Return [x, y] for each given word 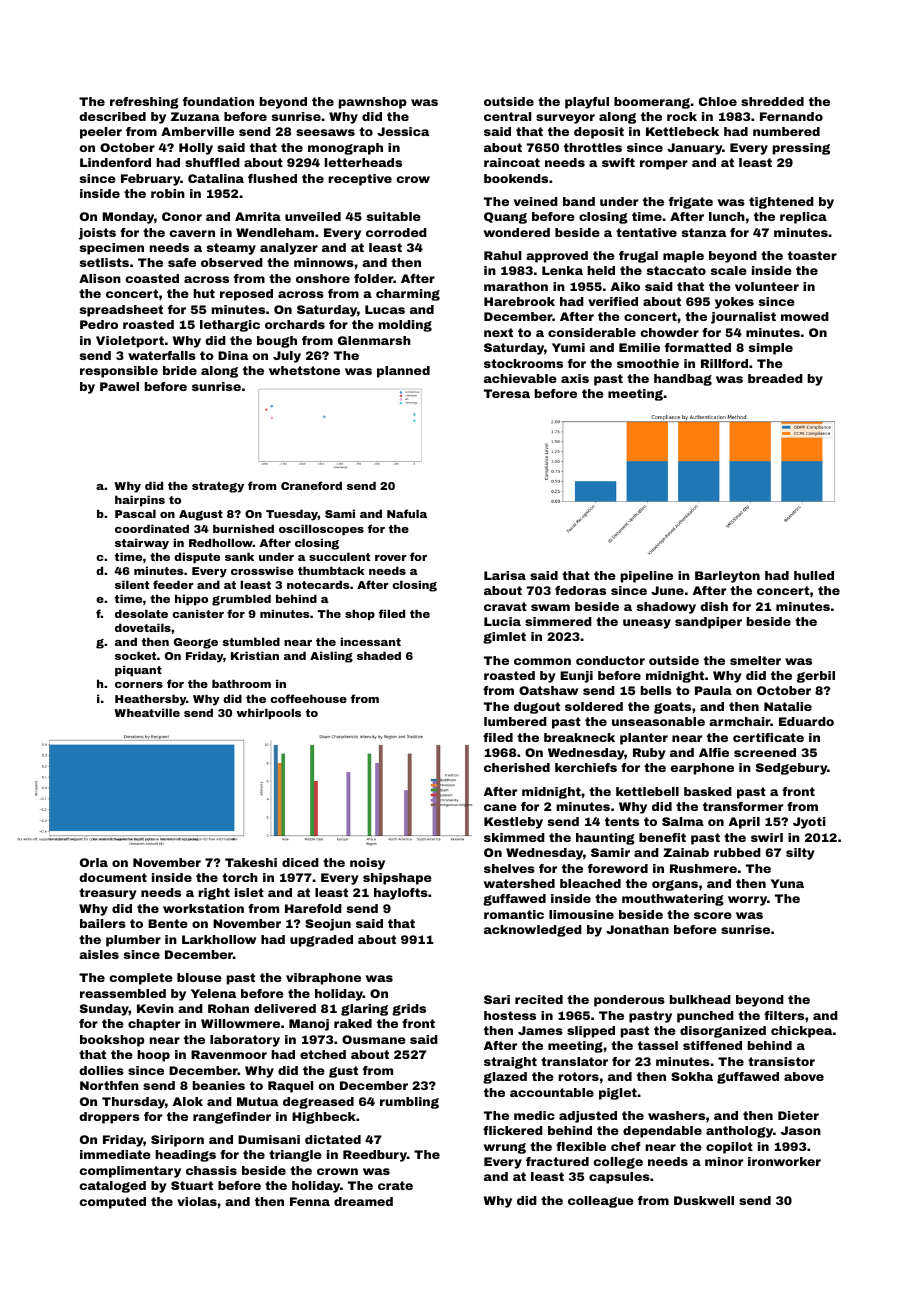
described [112, 116]
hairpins [140, 501]
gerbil [816, 677]
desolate [141, 613]
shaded [379, 655]
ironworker [784, 1161]
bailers [103, 923]
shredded [772, 101]
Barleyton [727, 577]
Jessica [403, 131]
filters [784, 1015]
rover [391, 558]
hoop [153, 1056]
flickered [513, 1130]
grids [409, 1010]
